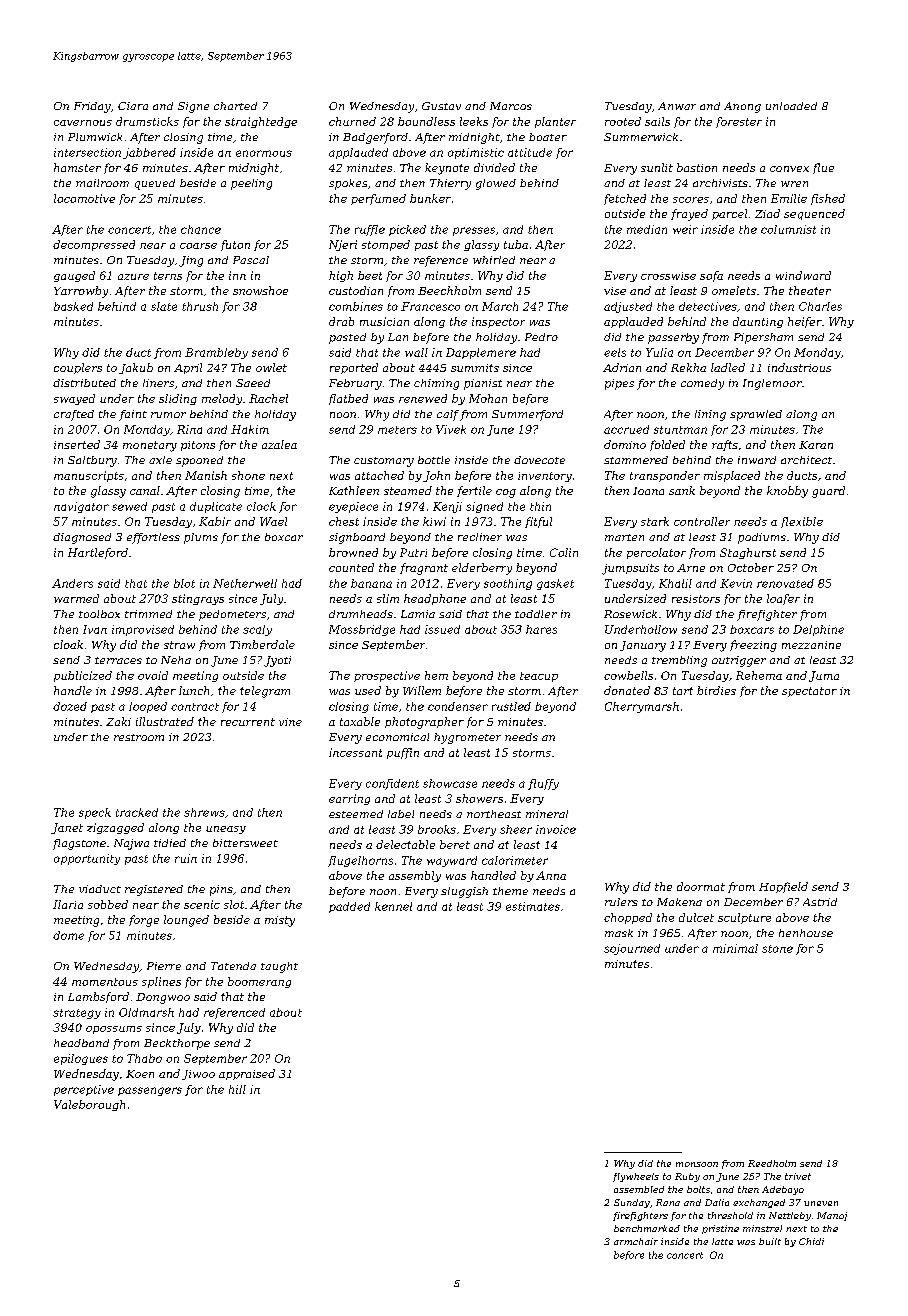  Describe the element at coordinates (511, 106) in the screenshot. I see `Marcos` at that location.
